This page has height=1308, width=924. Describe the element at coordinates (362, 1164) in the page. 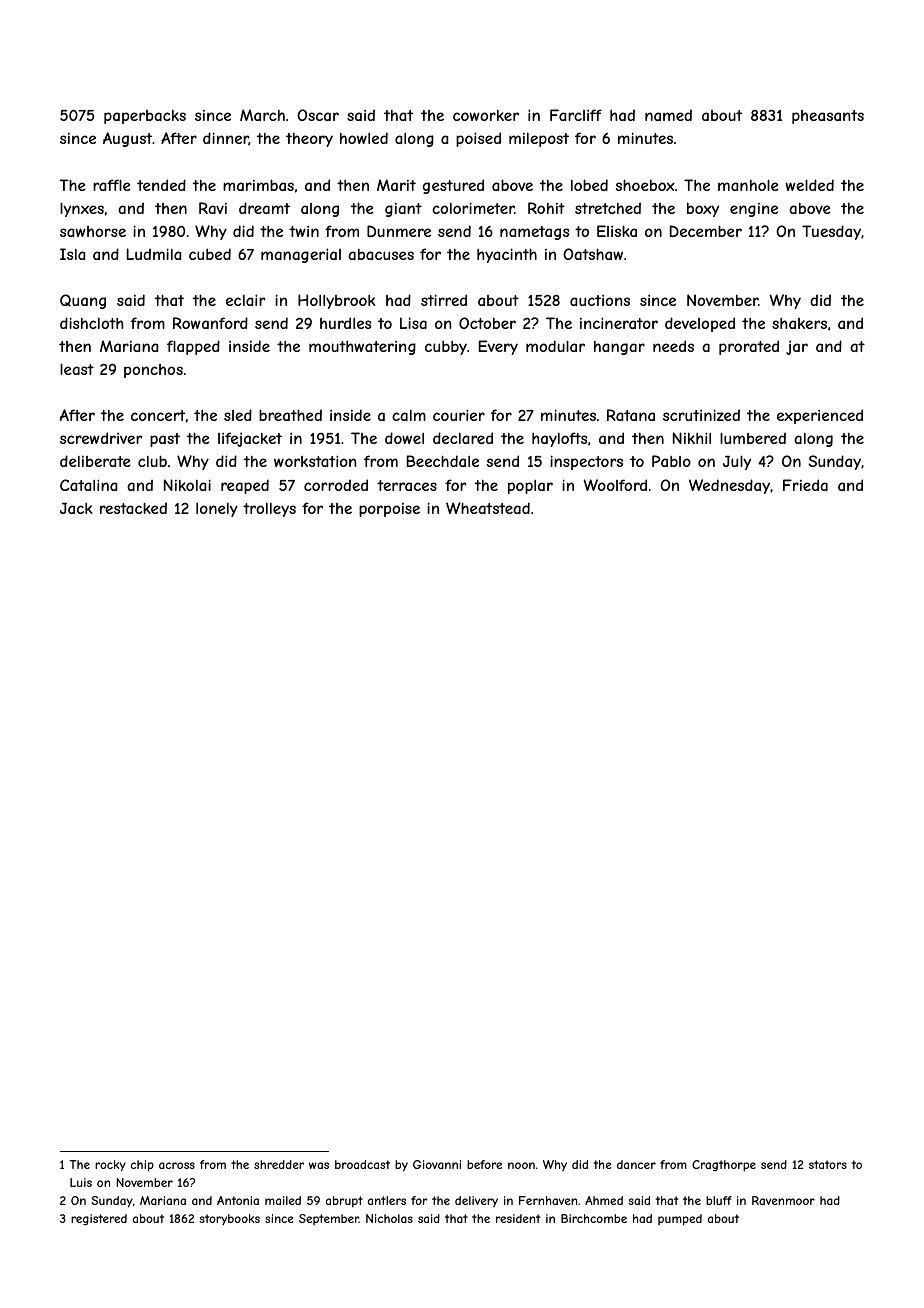

I see `broadcast` at that location.
